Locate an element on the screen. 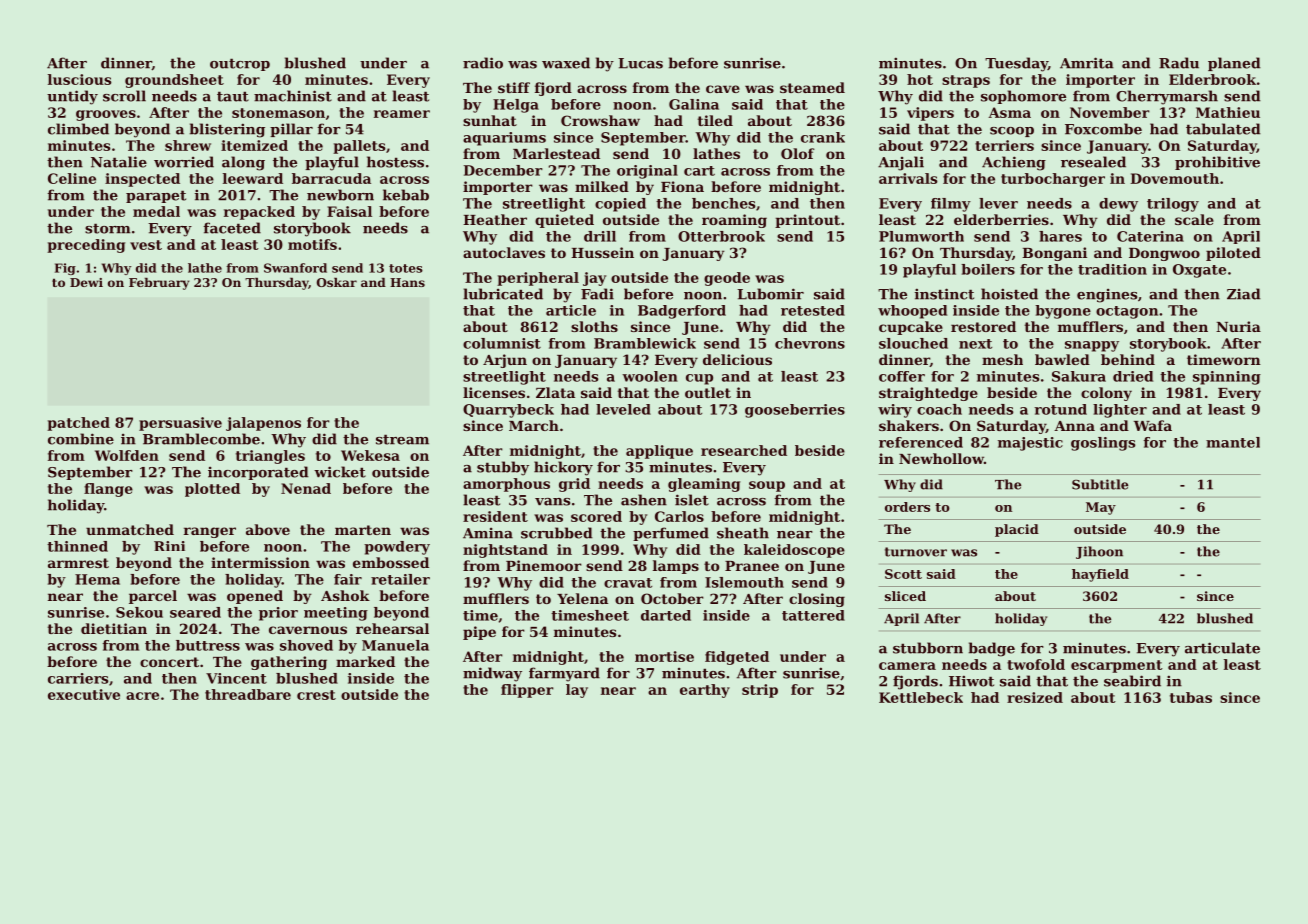 Image resolution: width=1308 pixels, height=924 pixels. February is located at coordinates (159, 284).
